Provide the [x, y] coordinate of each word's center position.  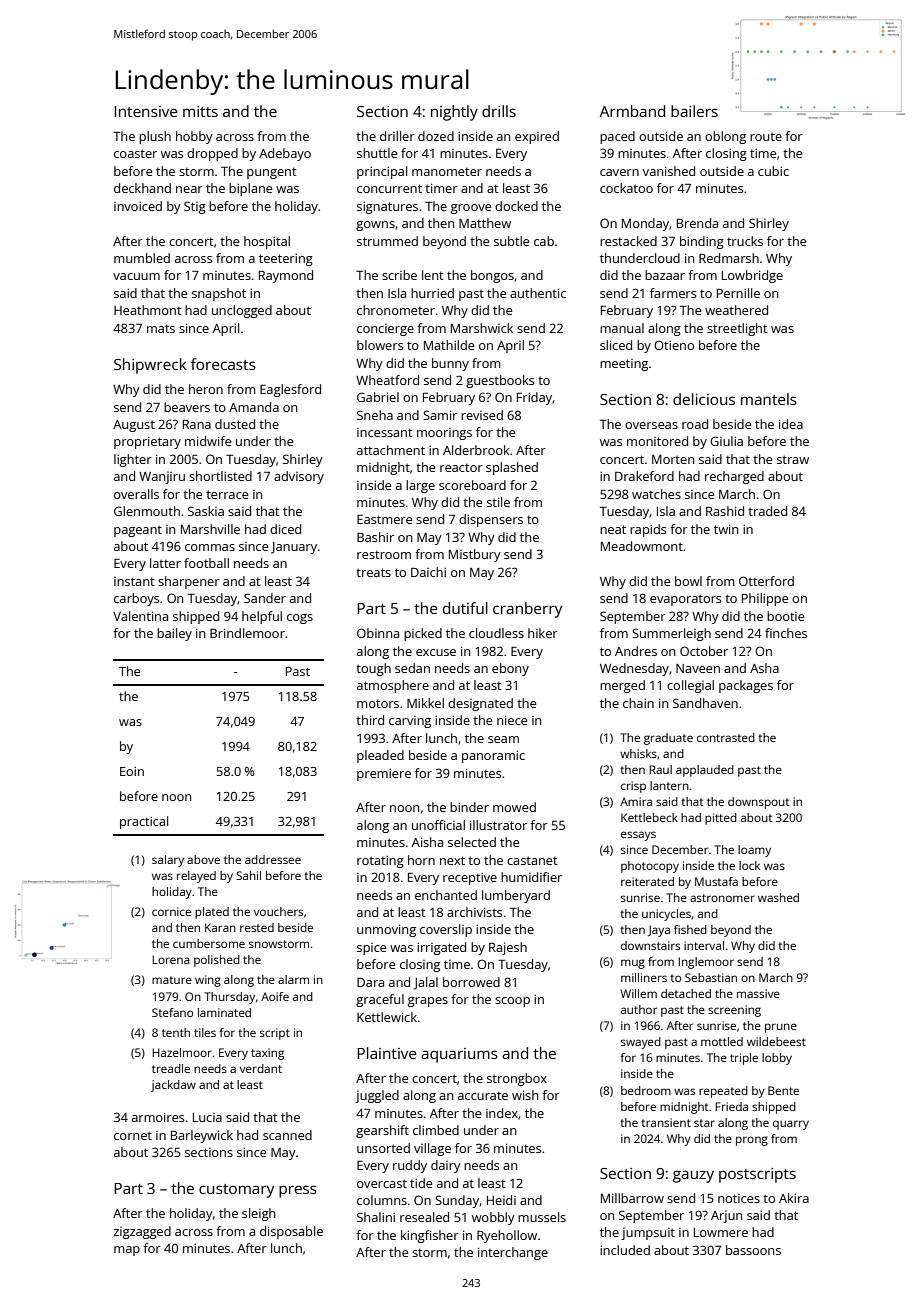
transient [666, 1122]
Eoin [132, 771]
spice [371, 949]
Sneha [375, 415]
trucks [745, 241]
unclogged [242, 311]
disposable [291, 1232]
